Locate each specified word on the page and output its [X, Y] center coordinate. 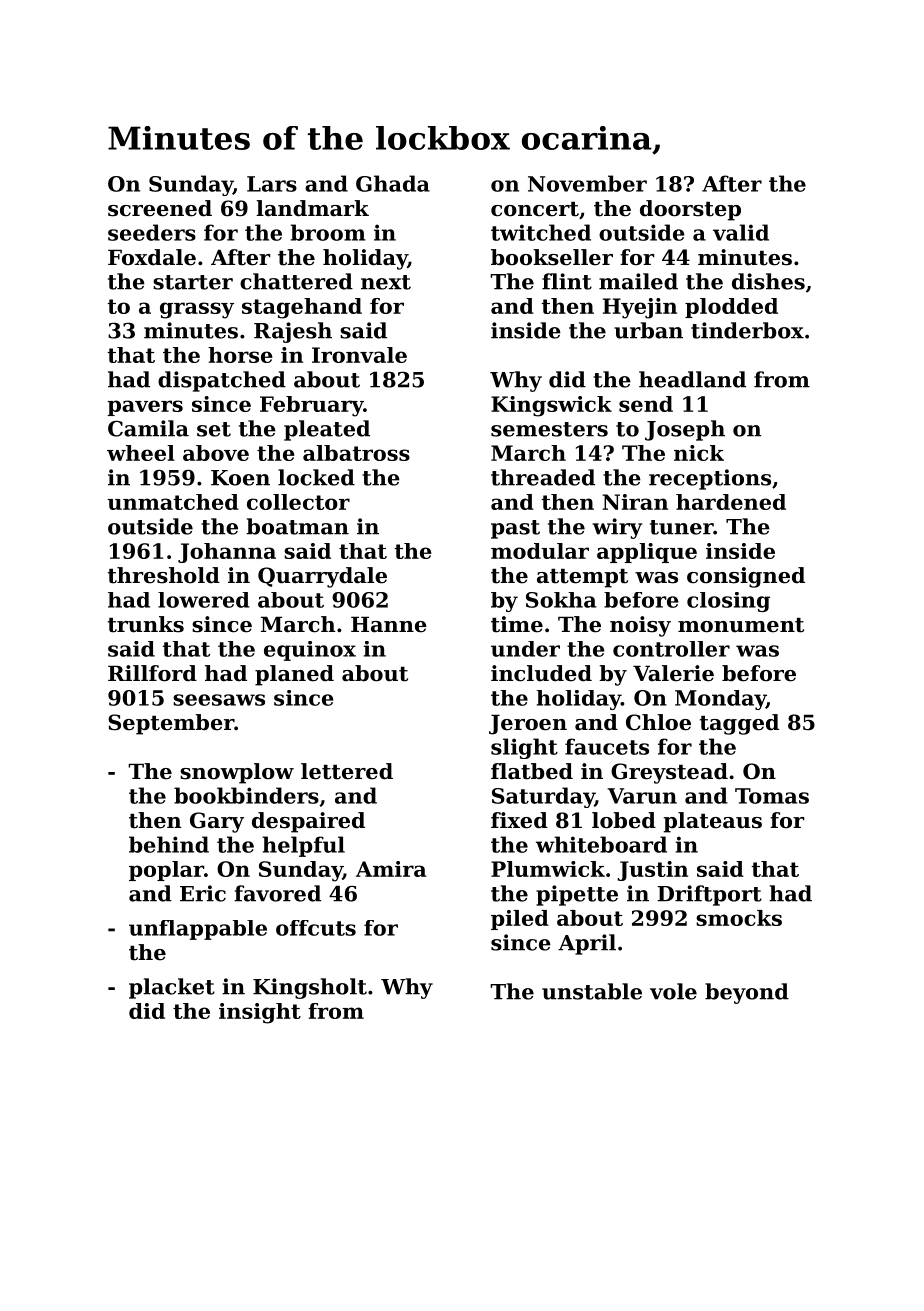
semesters [549, 429]
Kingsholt [310, 988]
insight [260, 1013]
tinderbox [747, 330]
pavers [145, 408]
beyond [747, 993]
